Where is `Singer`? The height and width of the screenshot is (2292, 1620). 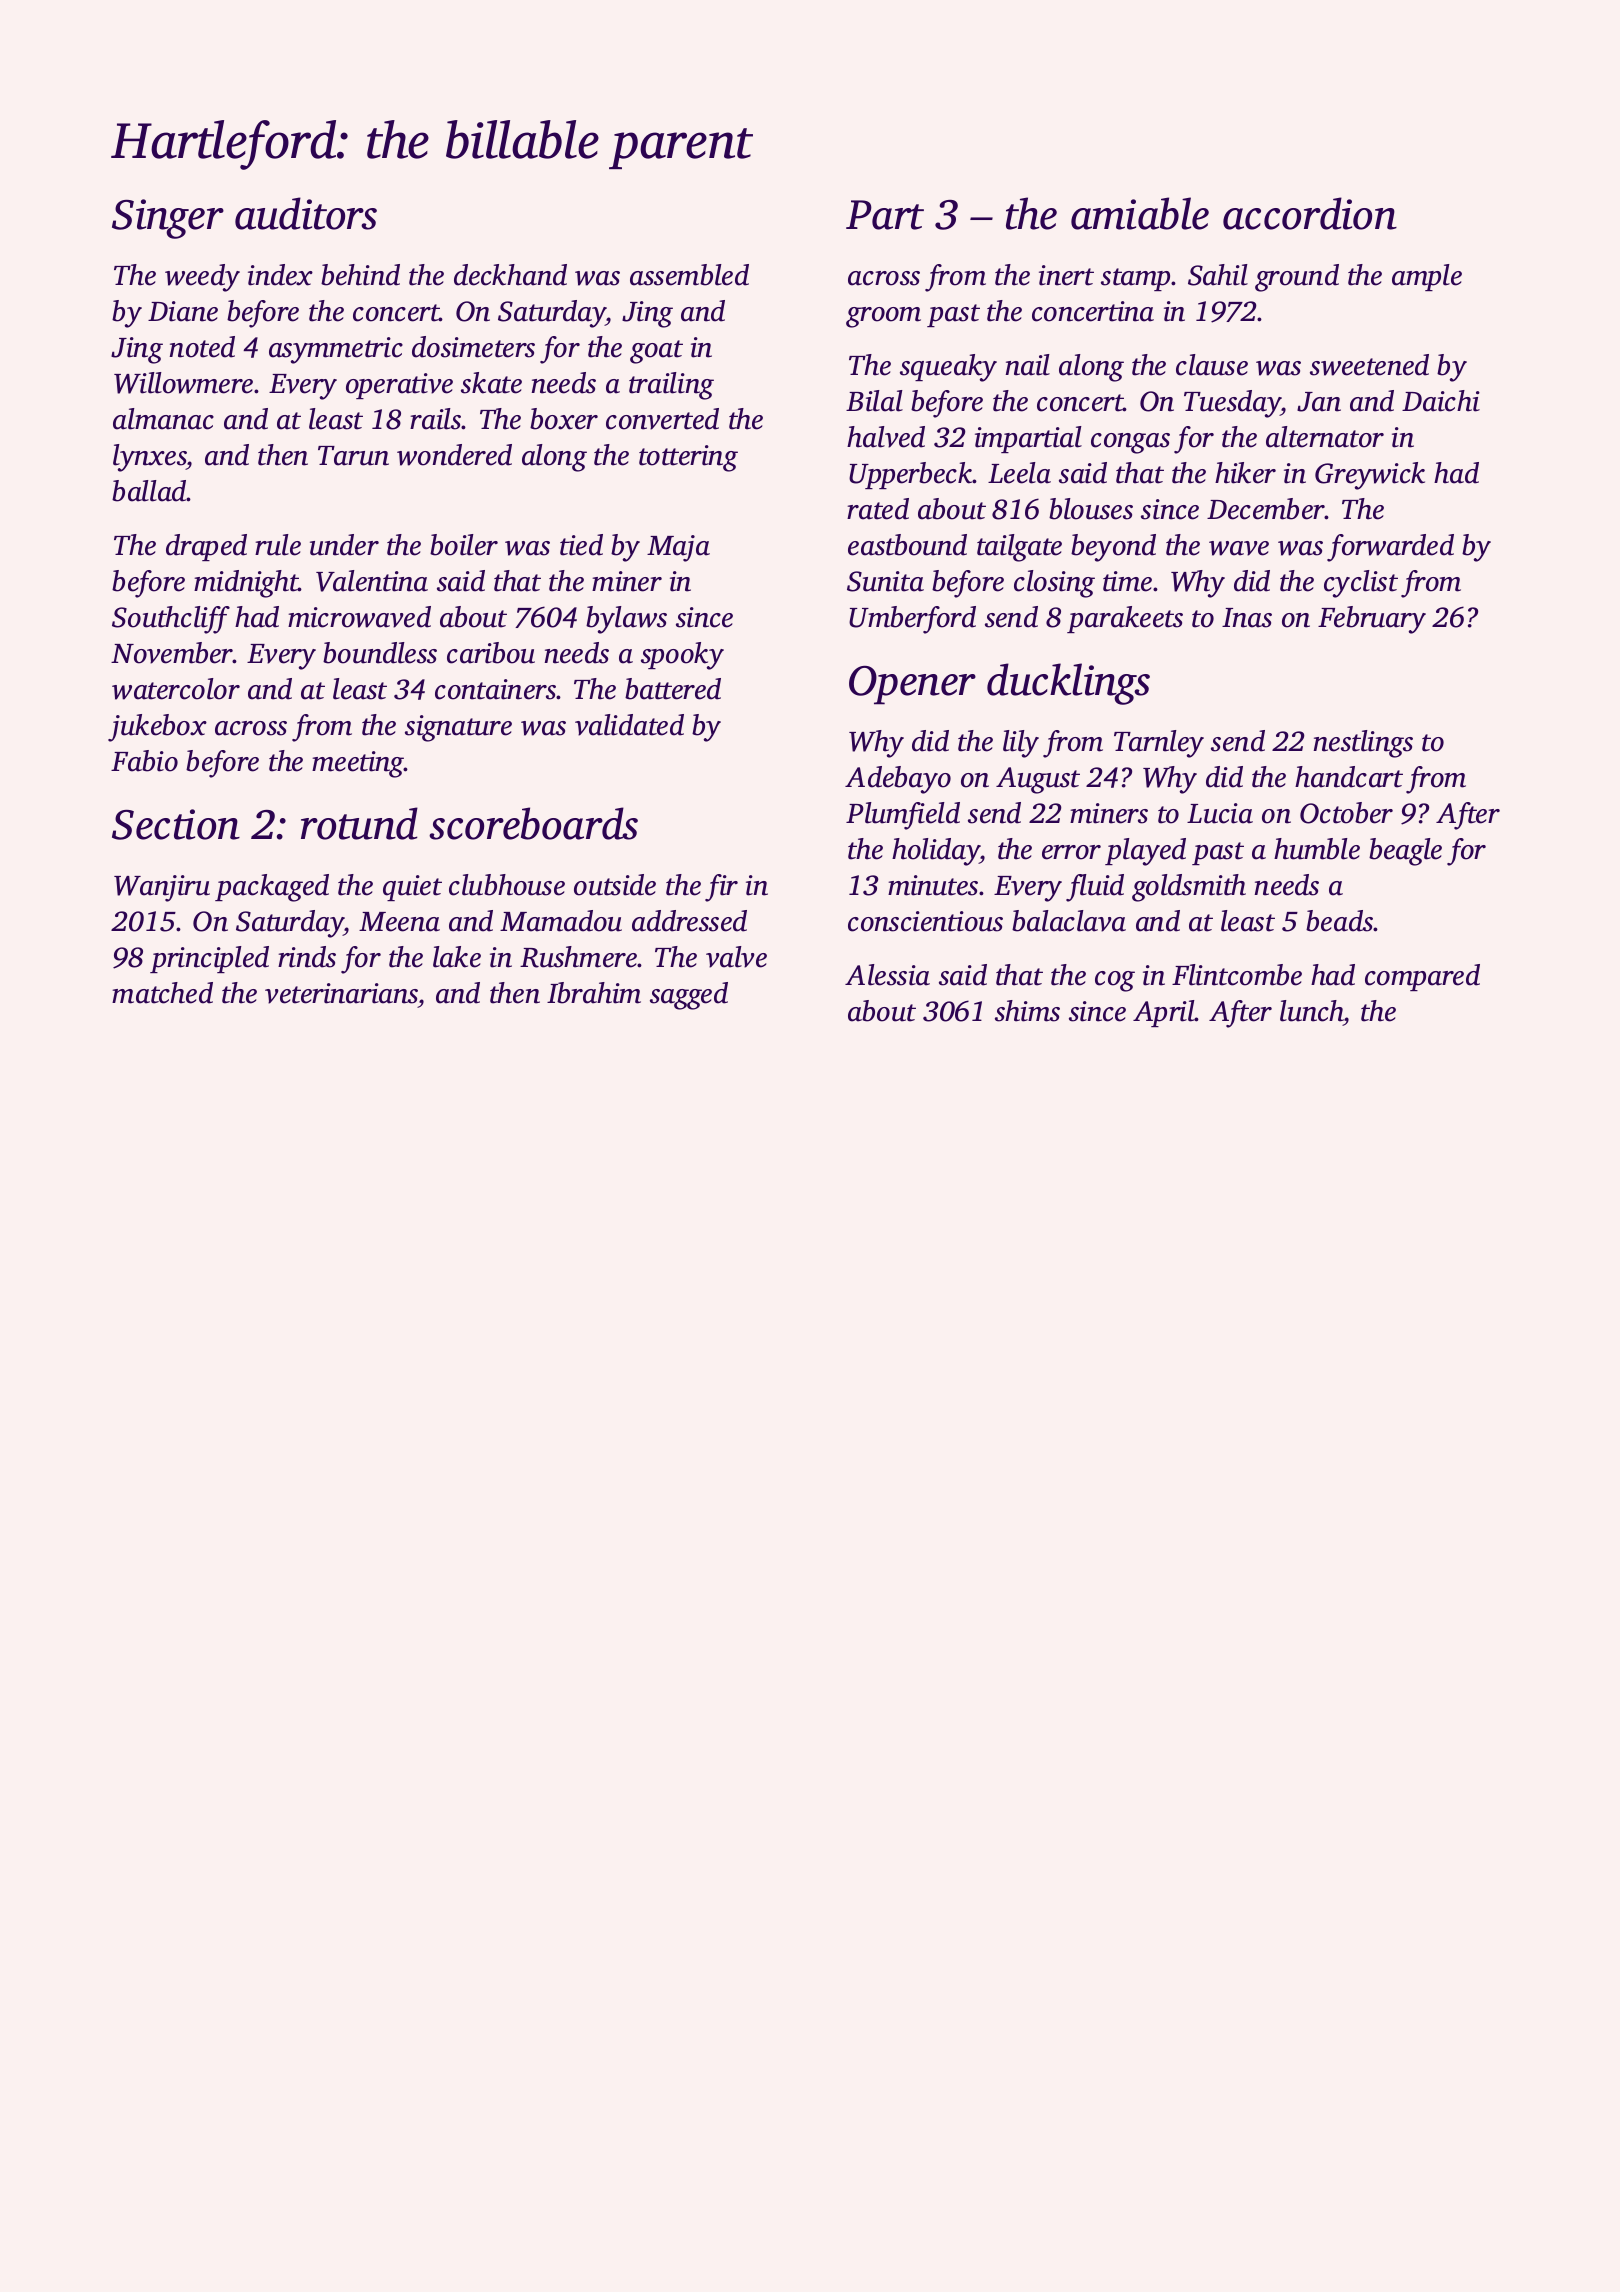 Singer is located at coordinates (168, 219).
